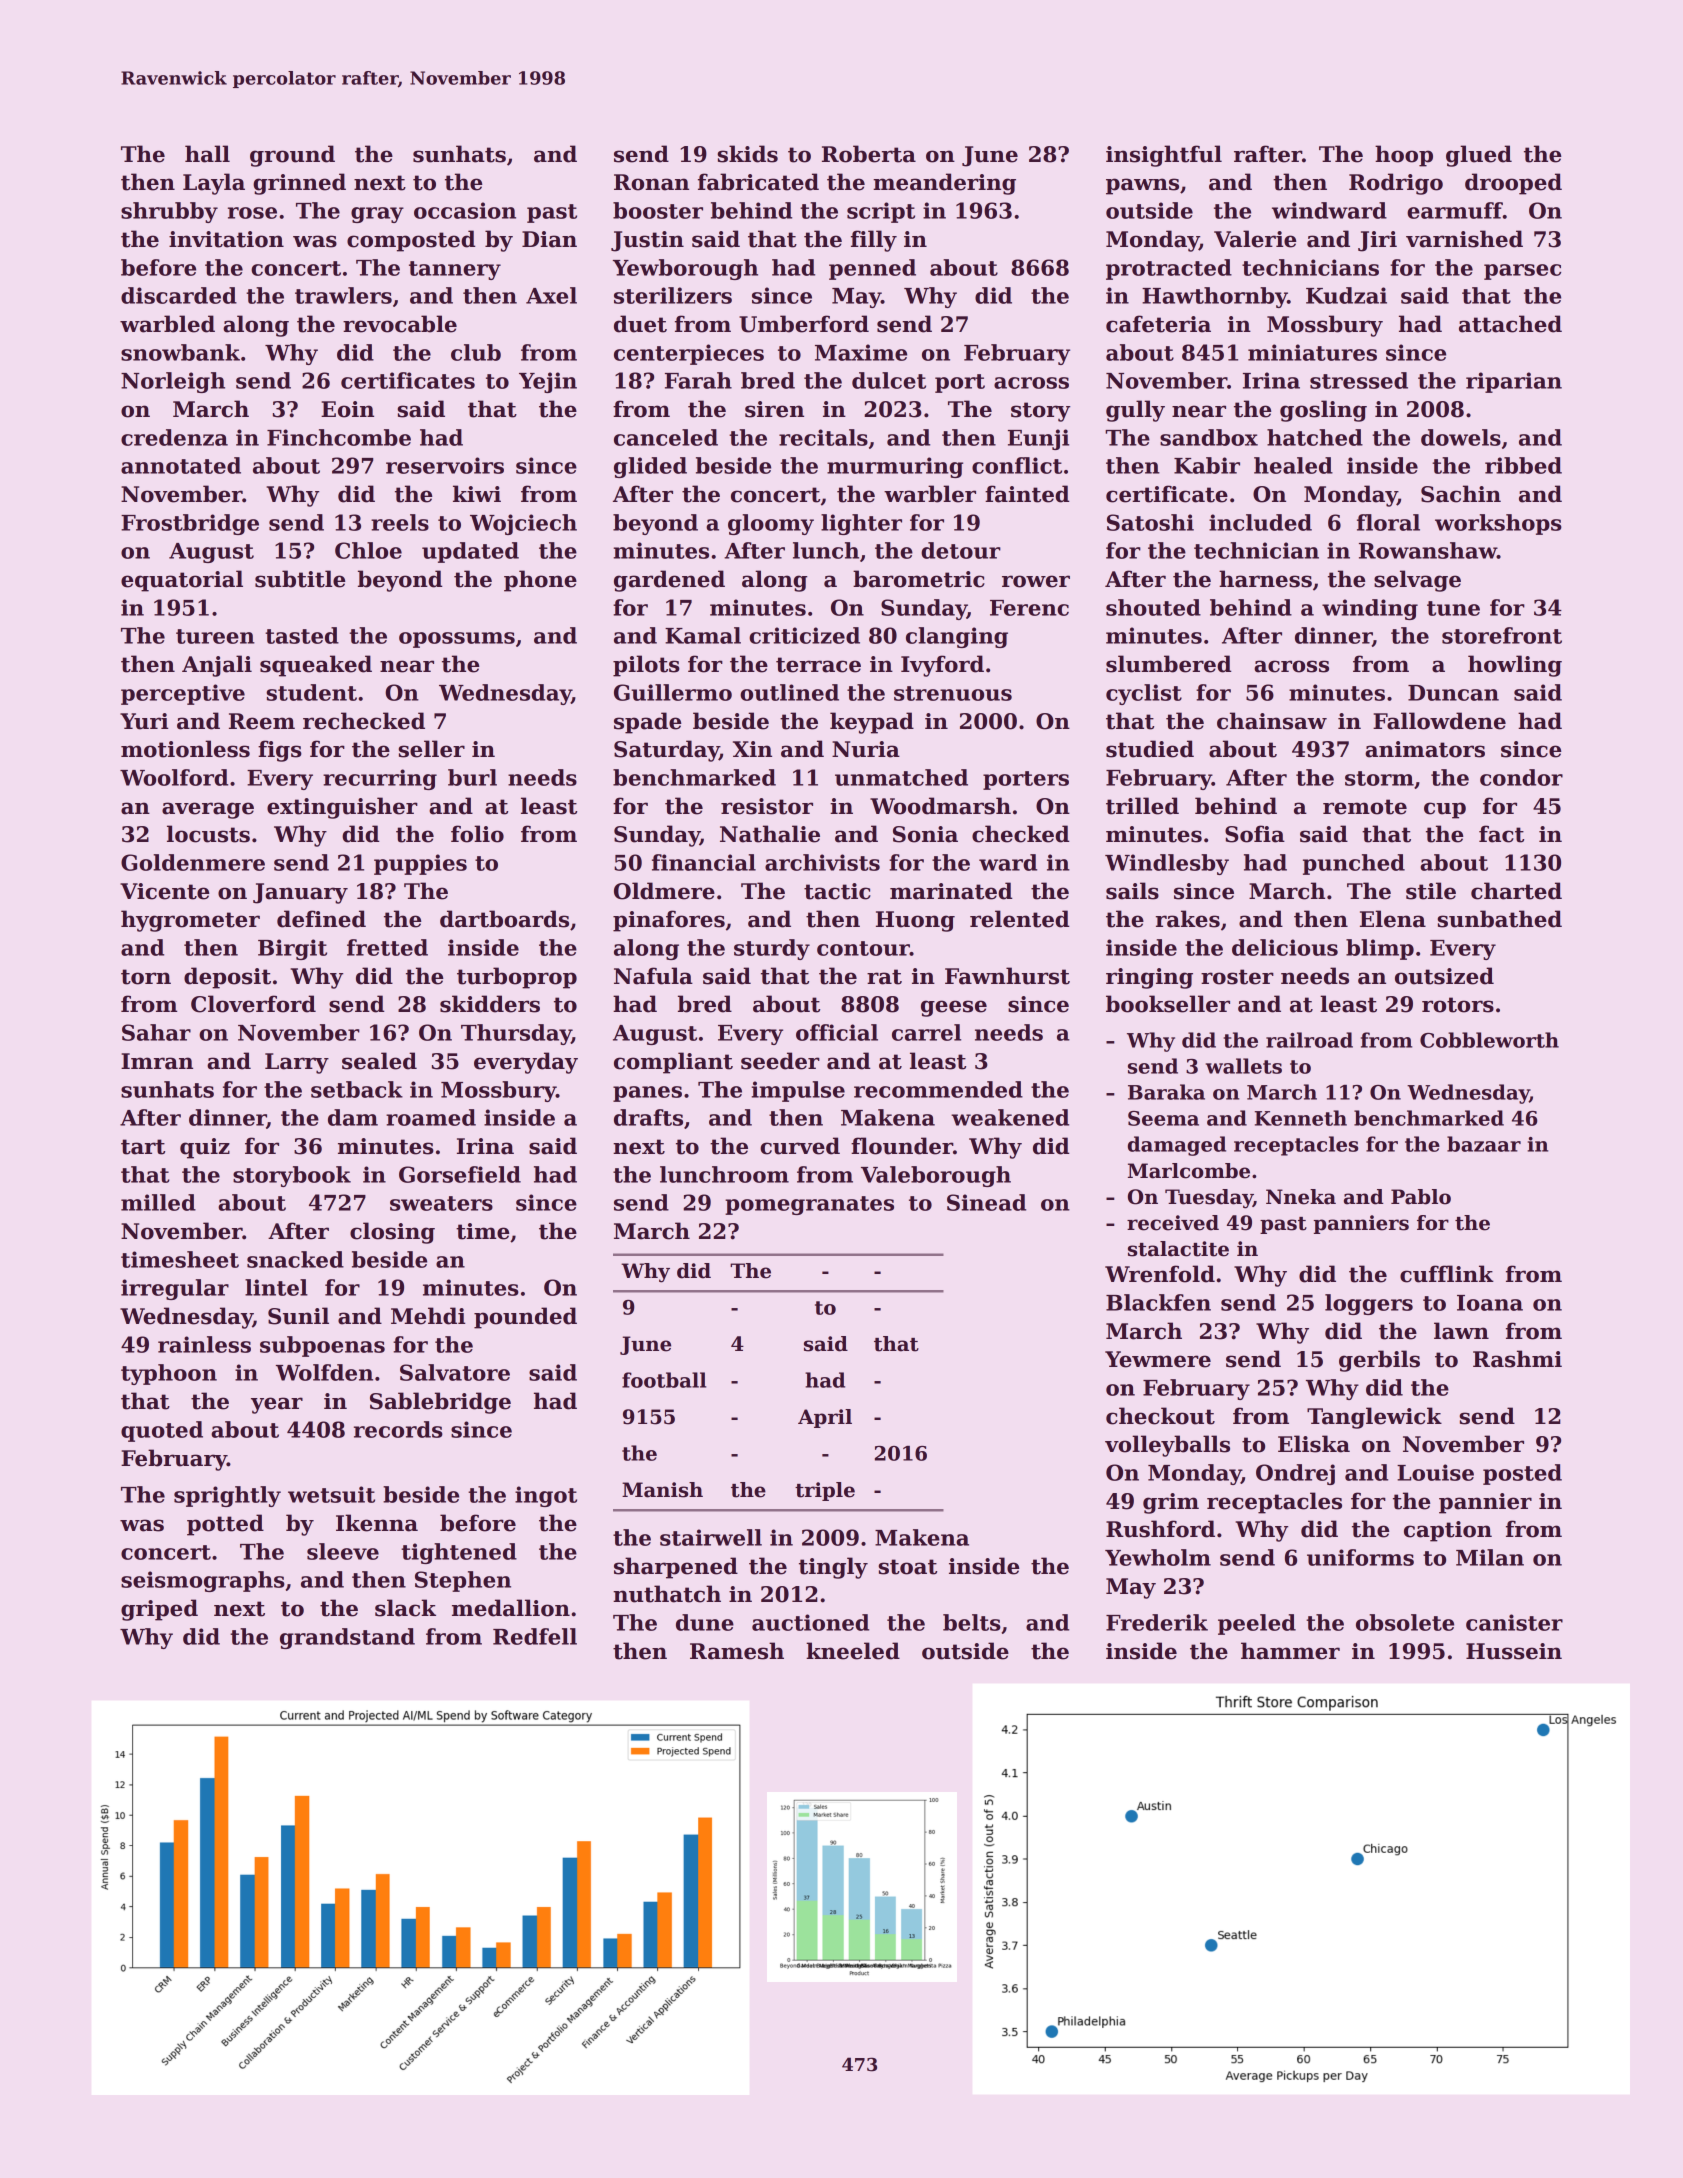 The width and height of the page is (1683, 2178). Describe the element at coordinates (347, 1638) in the page. I see `grandstand` at that location.
